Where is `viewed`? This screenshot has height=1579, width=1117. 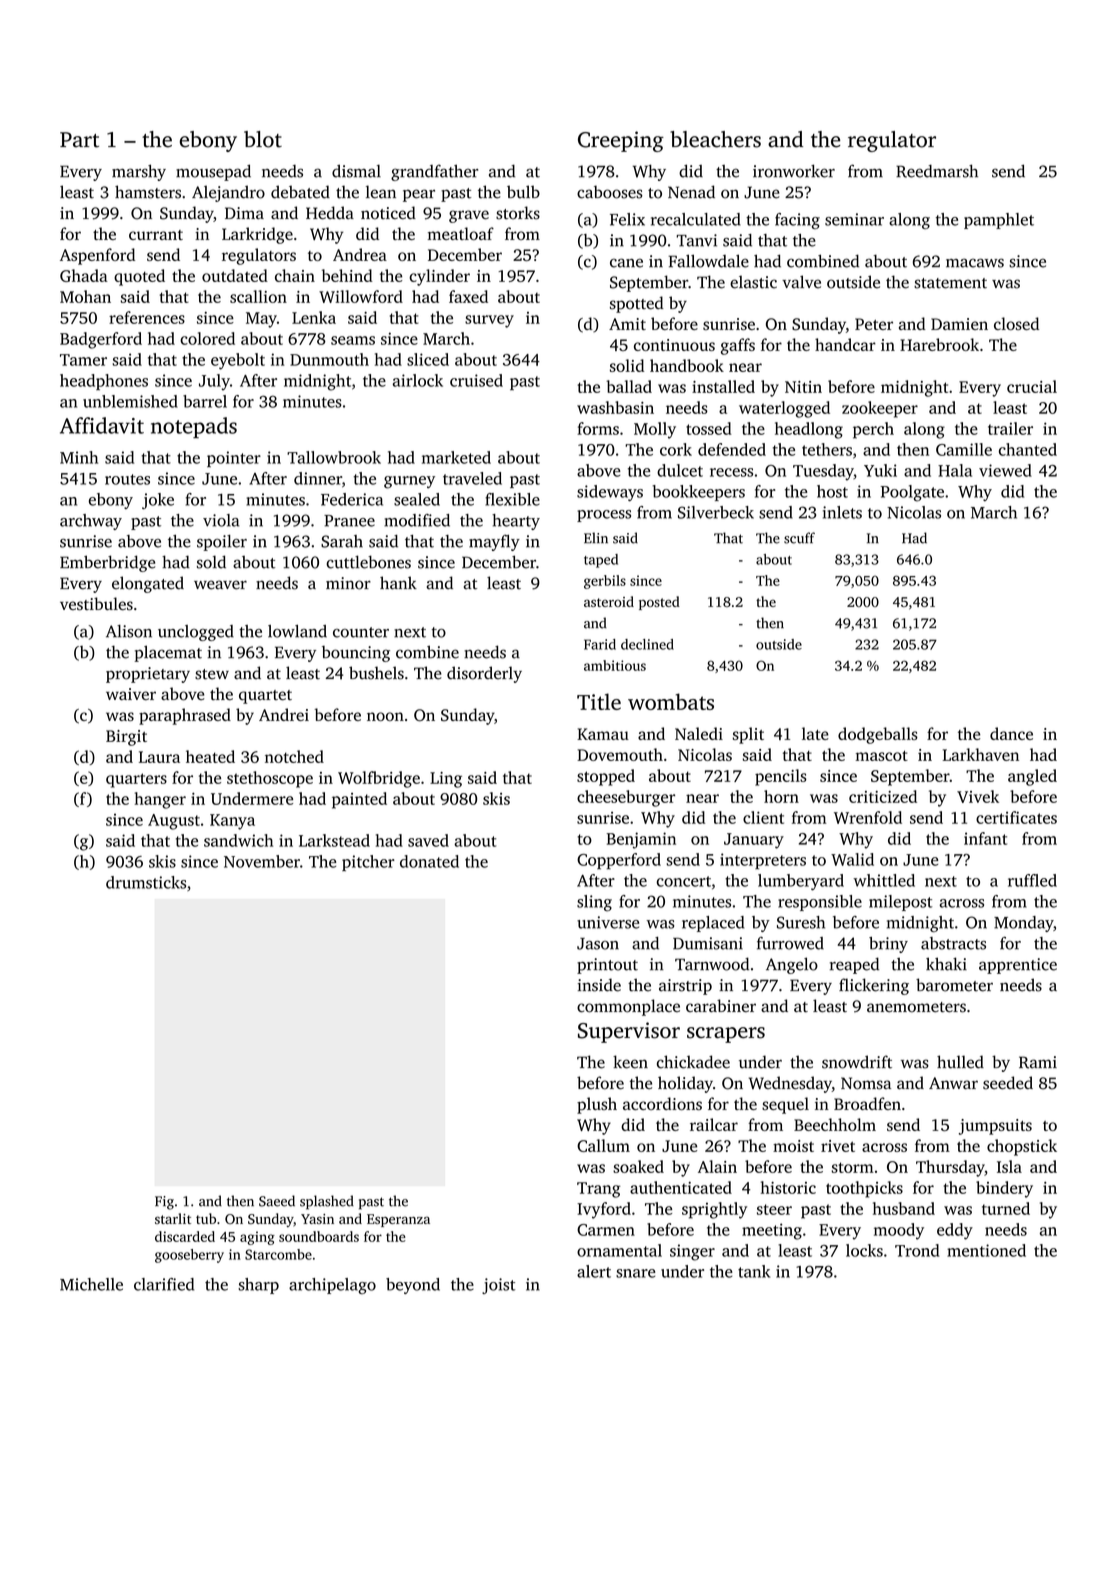
viewed is located at coordinates (1005, 470).
